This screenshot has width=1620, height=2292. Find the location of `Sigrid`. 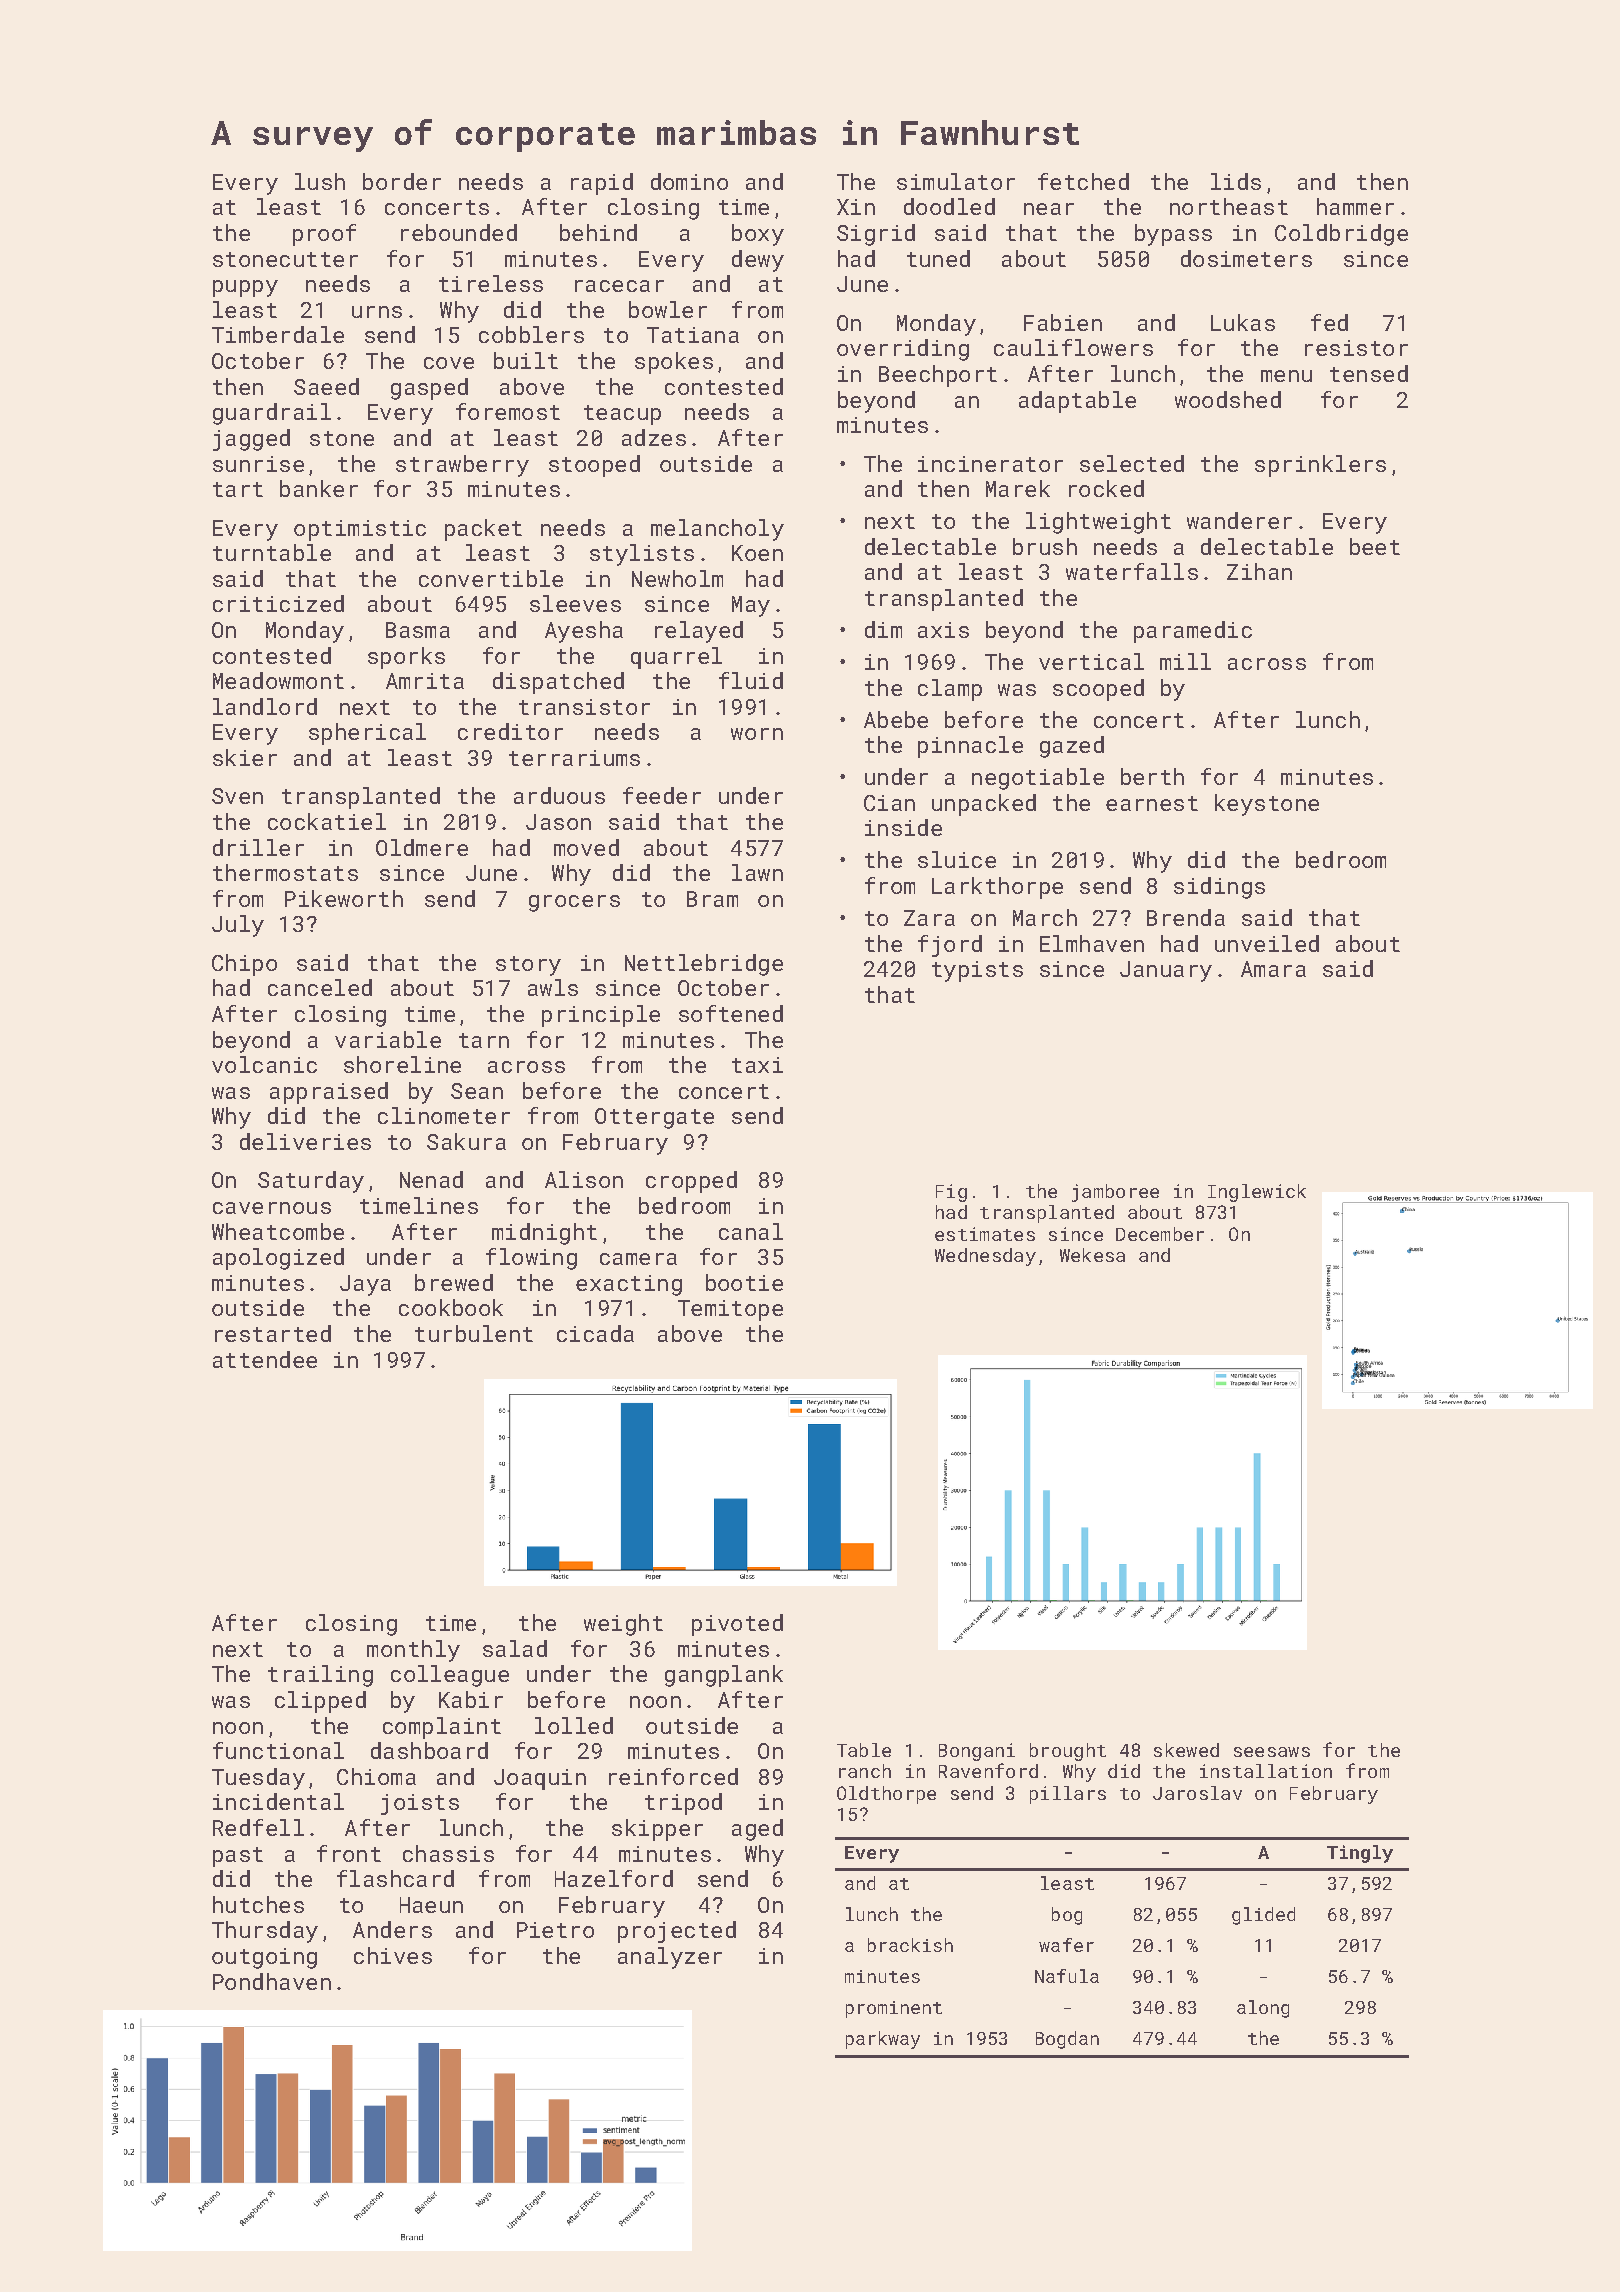

Sigrid is located at coordinates (876, 235).
